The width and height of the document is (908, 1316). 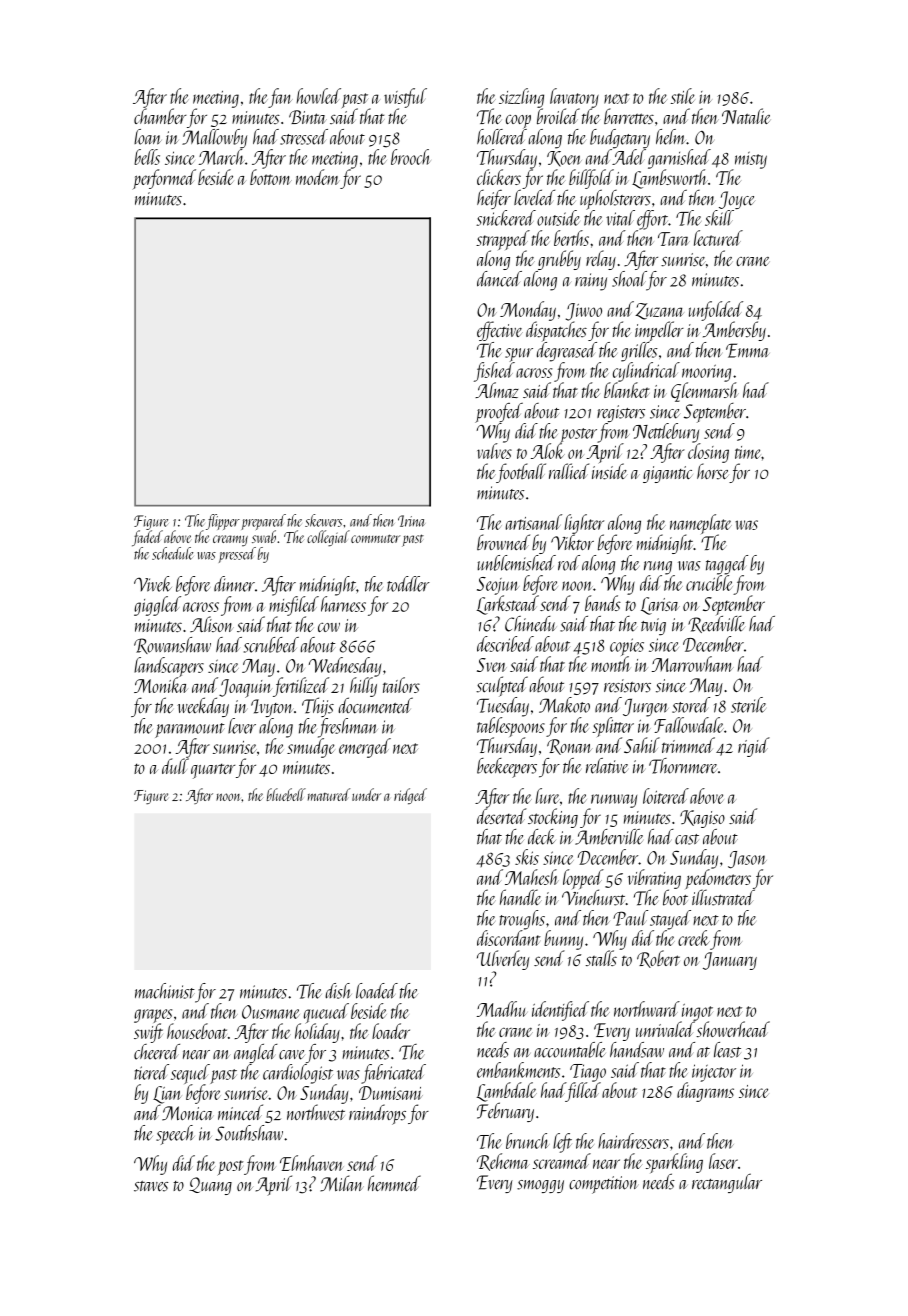 What do you see at coordinates (271, 1012) in the document?
I see `Ousmane` at bounding box center [271, 1012].
